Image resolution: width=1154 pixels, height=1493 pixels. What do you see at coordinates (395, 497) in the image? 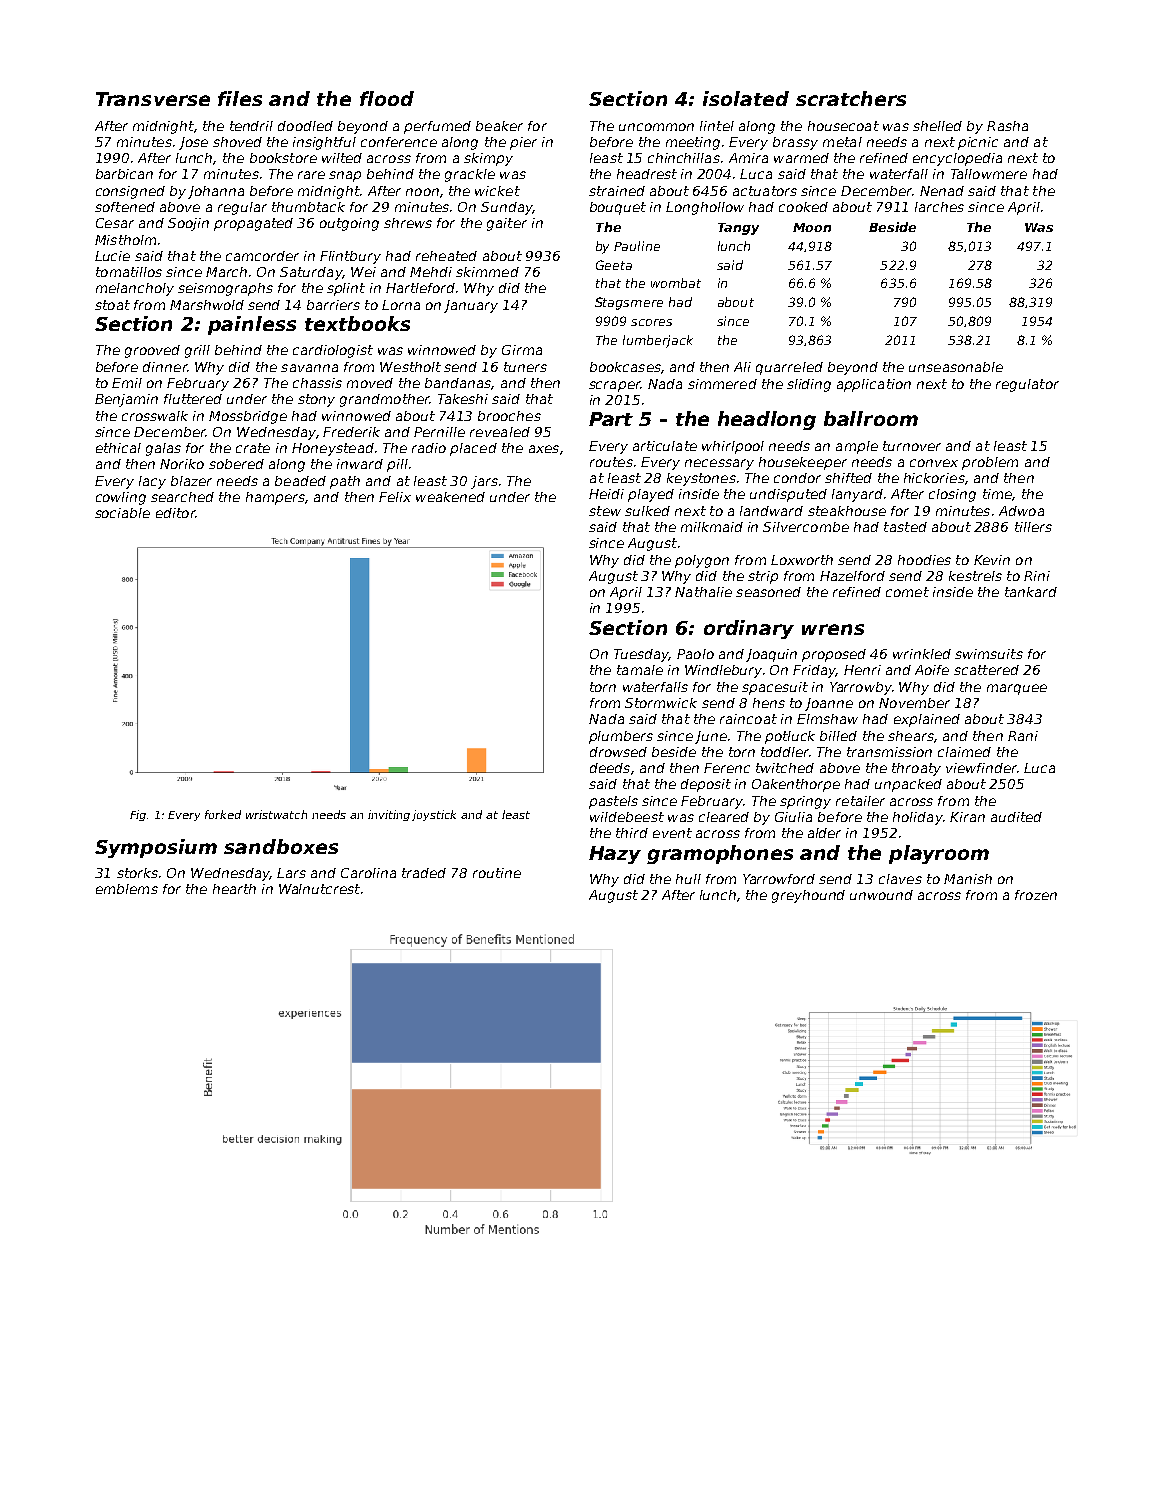
I see `Felix` at bounding box center [395, 497].
